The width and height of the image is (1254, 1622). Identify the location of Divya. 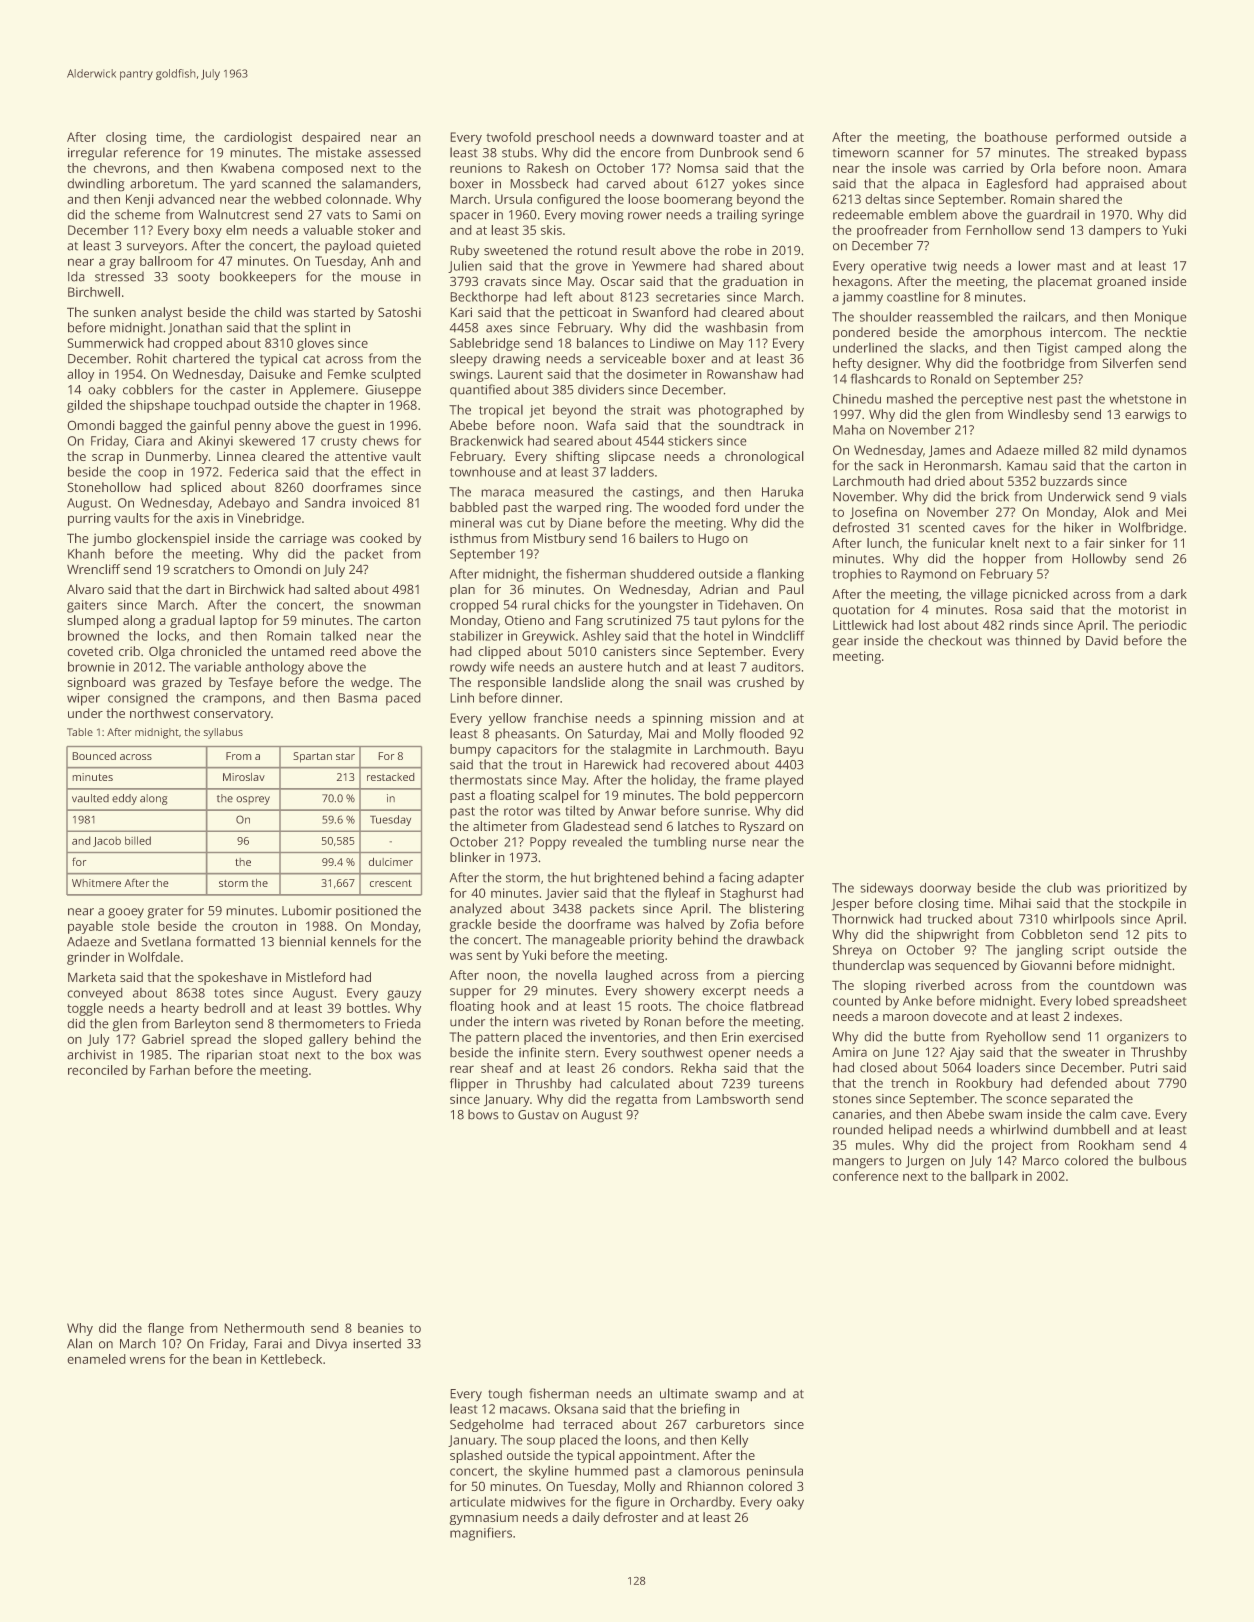
(331, 1345).
